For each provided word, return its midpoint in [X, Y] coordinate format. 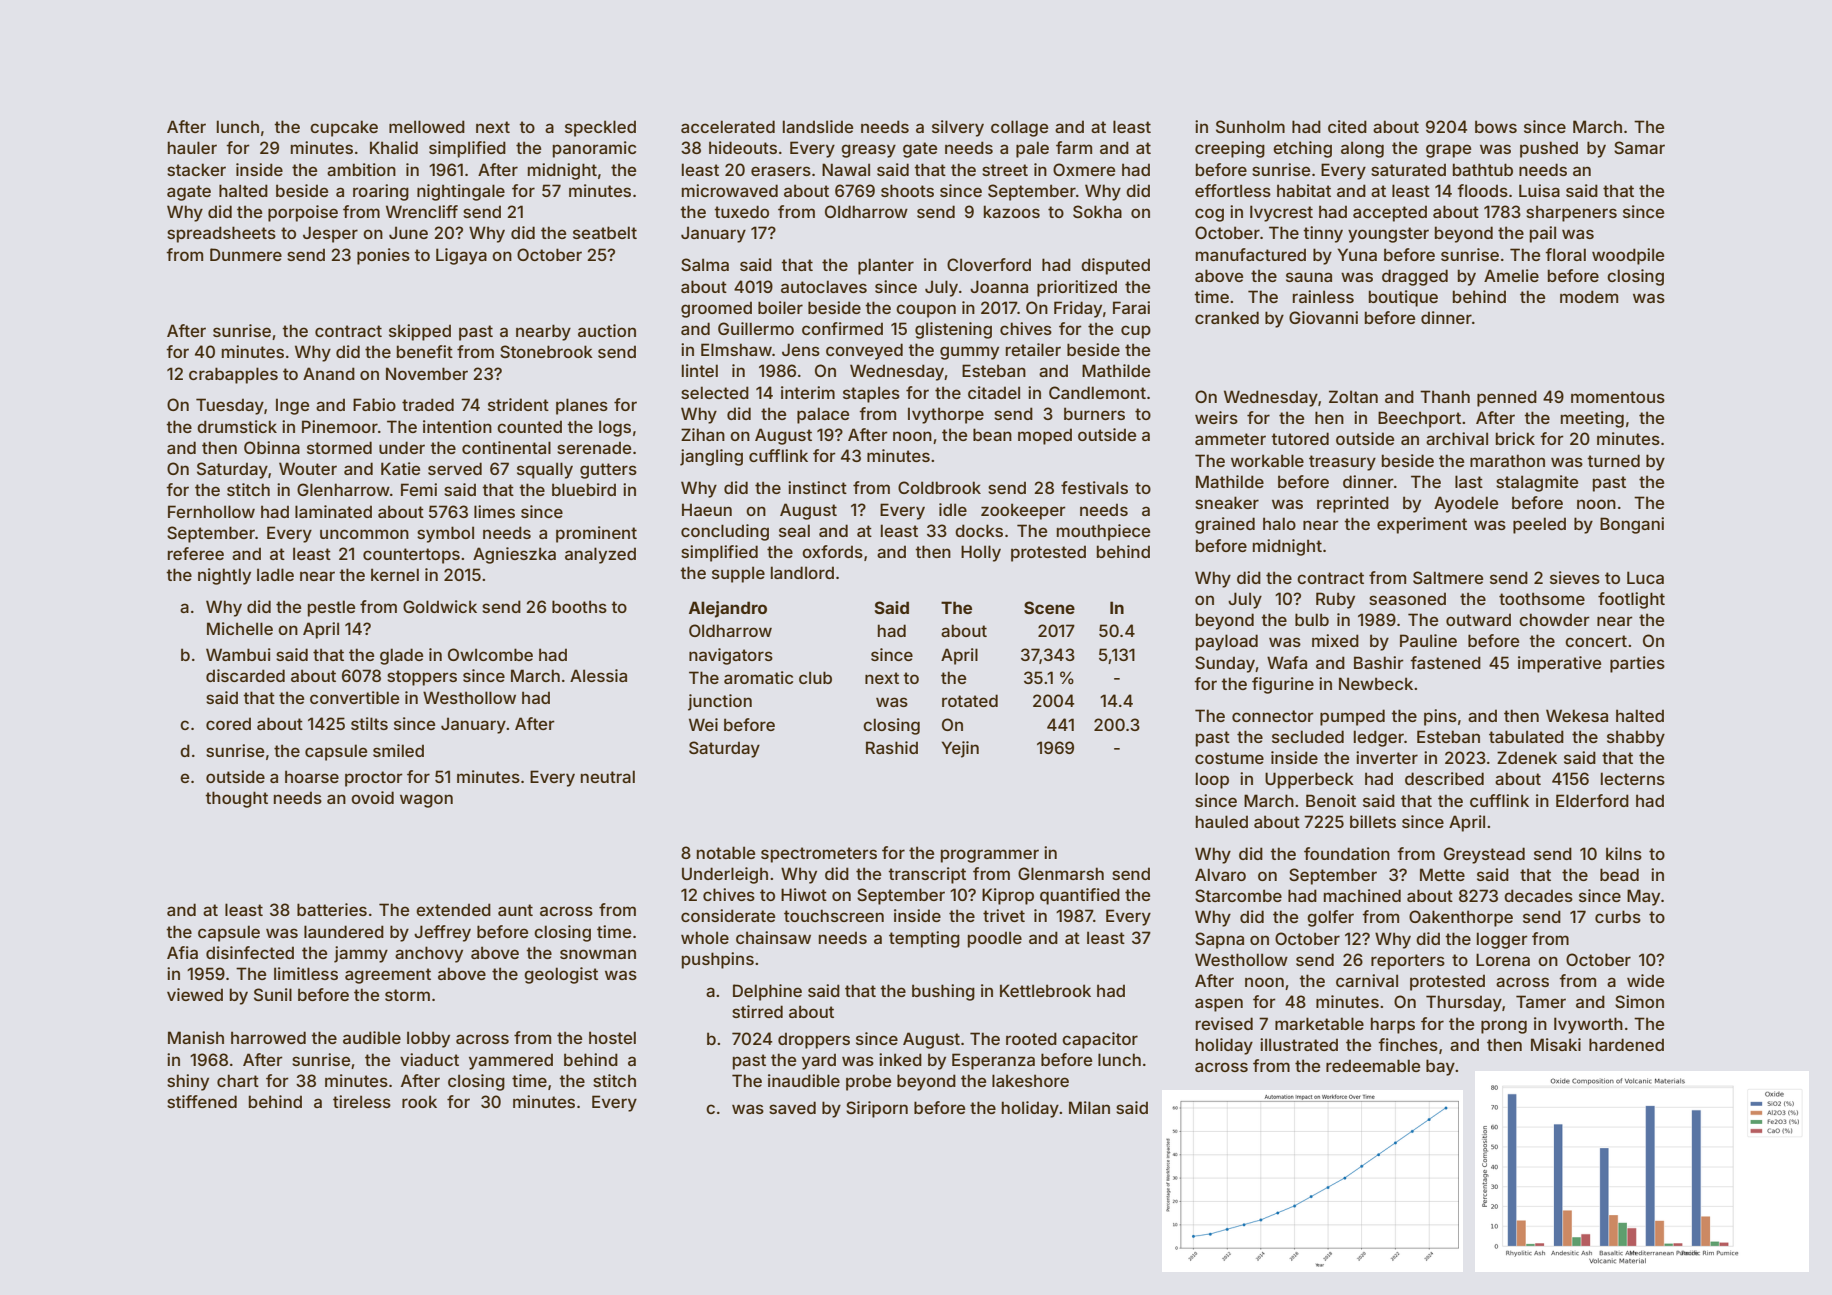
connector [1273, 716]
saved [792, 1107]
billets [1373, 821]
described [1444, 778]
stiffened [202, 1101]
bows [1496, 126]
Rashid [892, 747]
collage [1019, 128]
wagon [426, 801]
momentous [1618, 397]
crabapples [233, 375]
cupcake [344, 128]
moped [1045, 436]
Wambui [238, 654]
